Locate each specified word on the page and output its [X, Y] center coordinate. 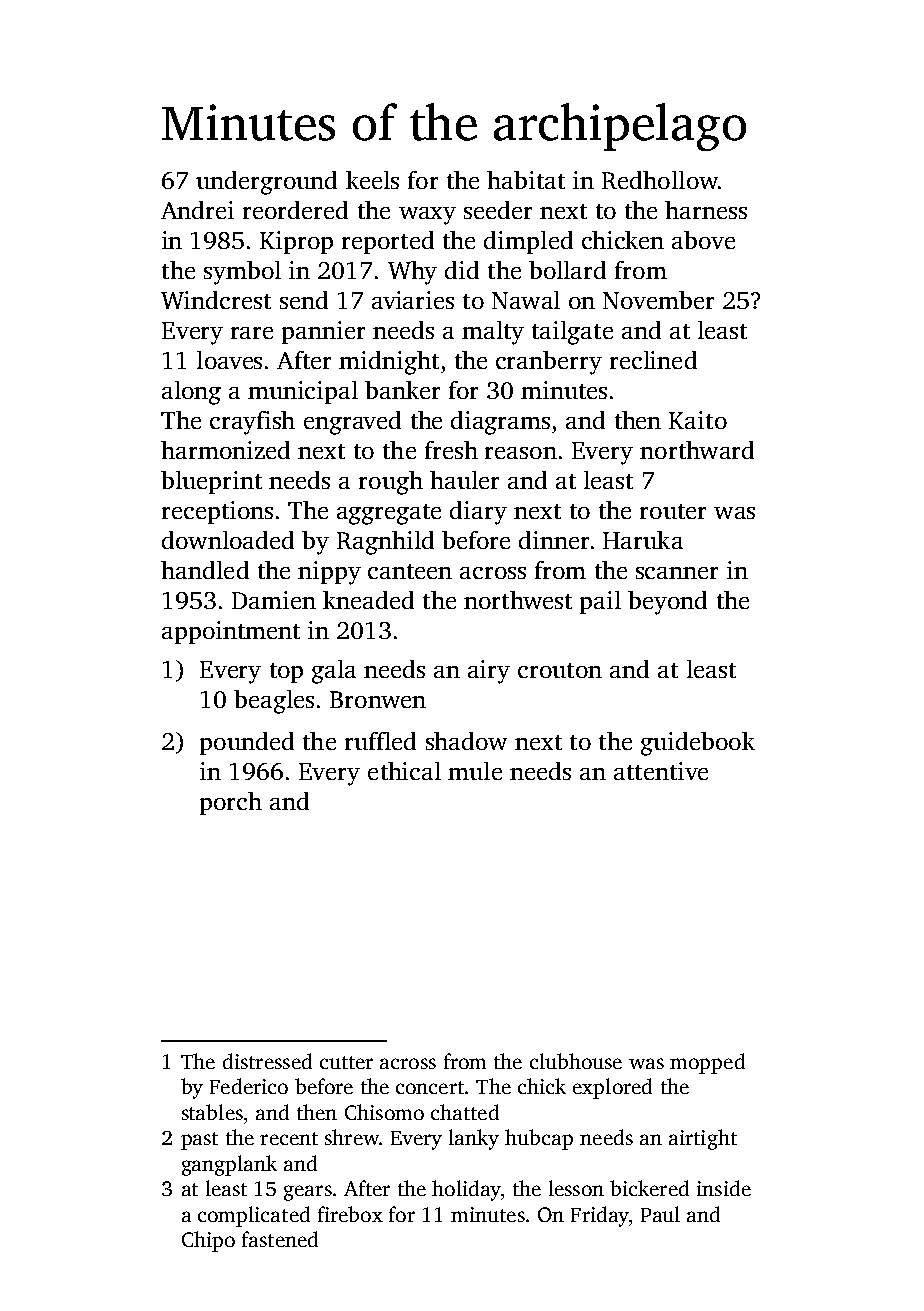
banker [402, 390]
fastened [280, 1239]
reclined [653, 360]
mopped [707, 1063]
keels [372, 180]
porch [231, 803]
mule [475, 771]
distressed [267, 1061]
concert [430, 1087]
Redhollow [660, 180]
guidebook [698, 744]
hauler [464, 480]
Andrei [197, 210]
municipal [303, 392]
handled [205, 570]
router [673, 511]
